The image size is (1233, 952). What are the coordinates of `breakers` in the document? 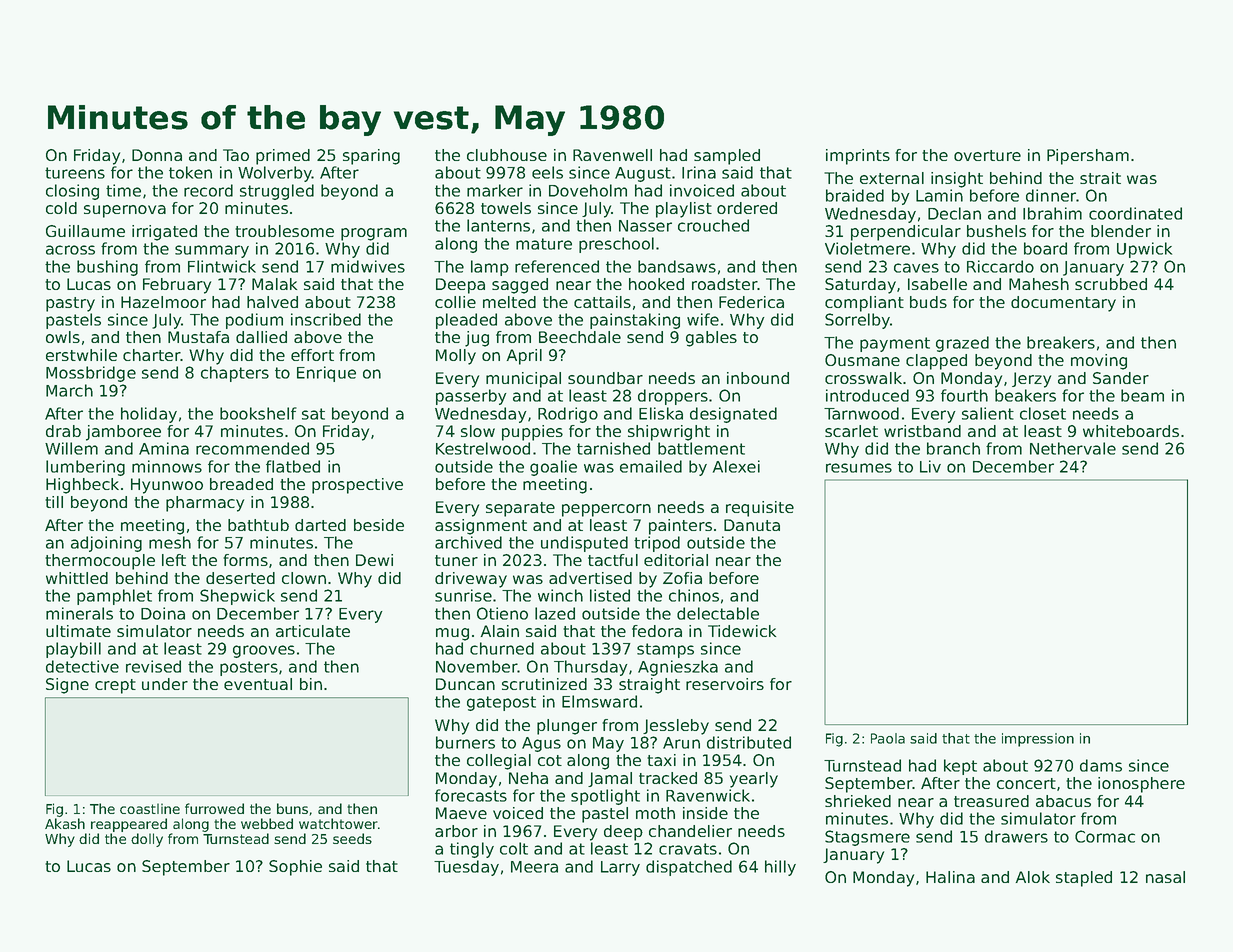 It's located at (1061, 342).
